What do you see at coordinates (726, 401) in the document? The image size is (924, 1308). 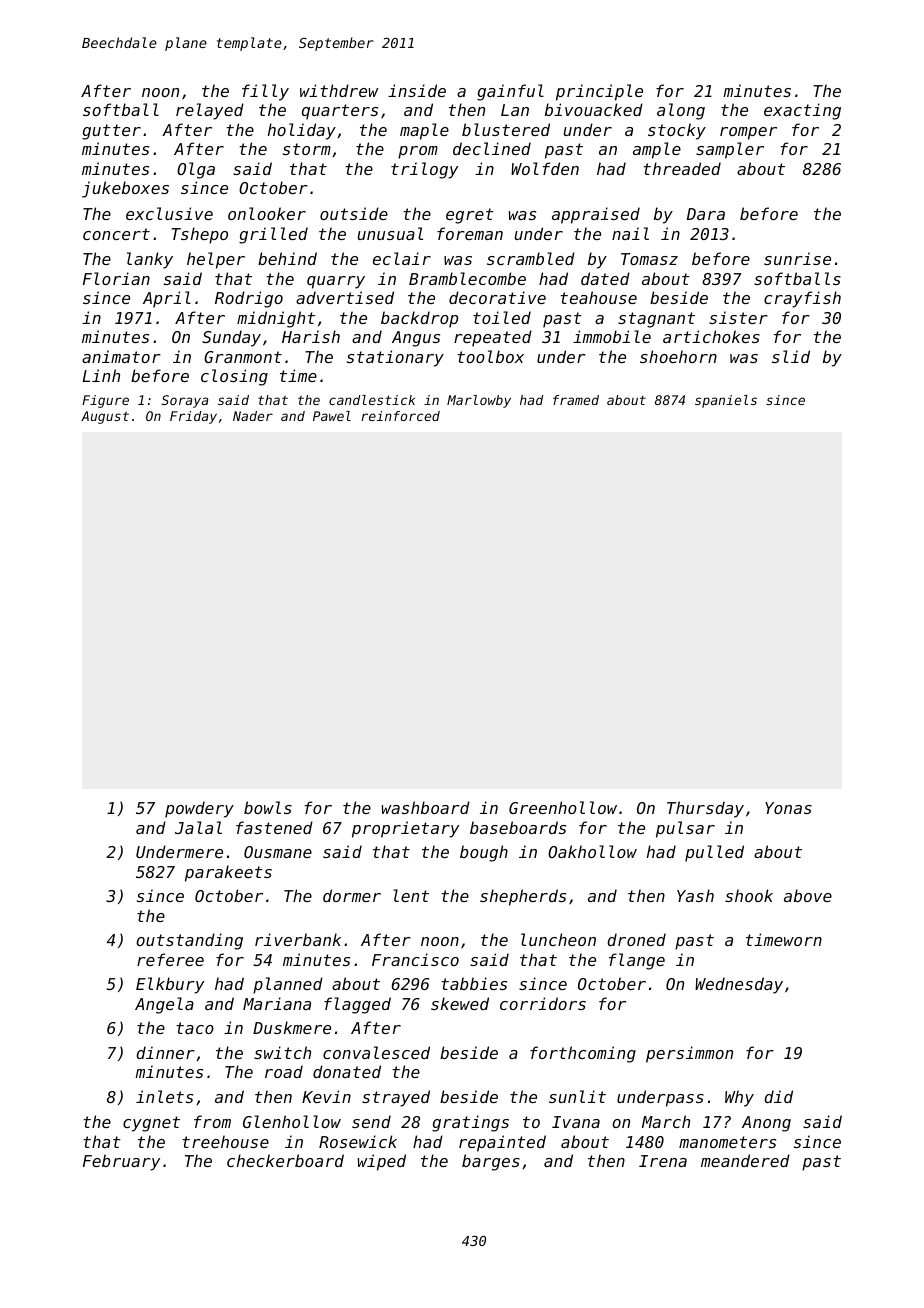 I see `spaniels` at bounding box center [726, 401].
